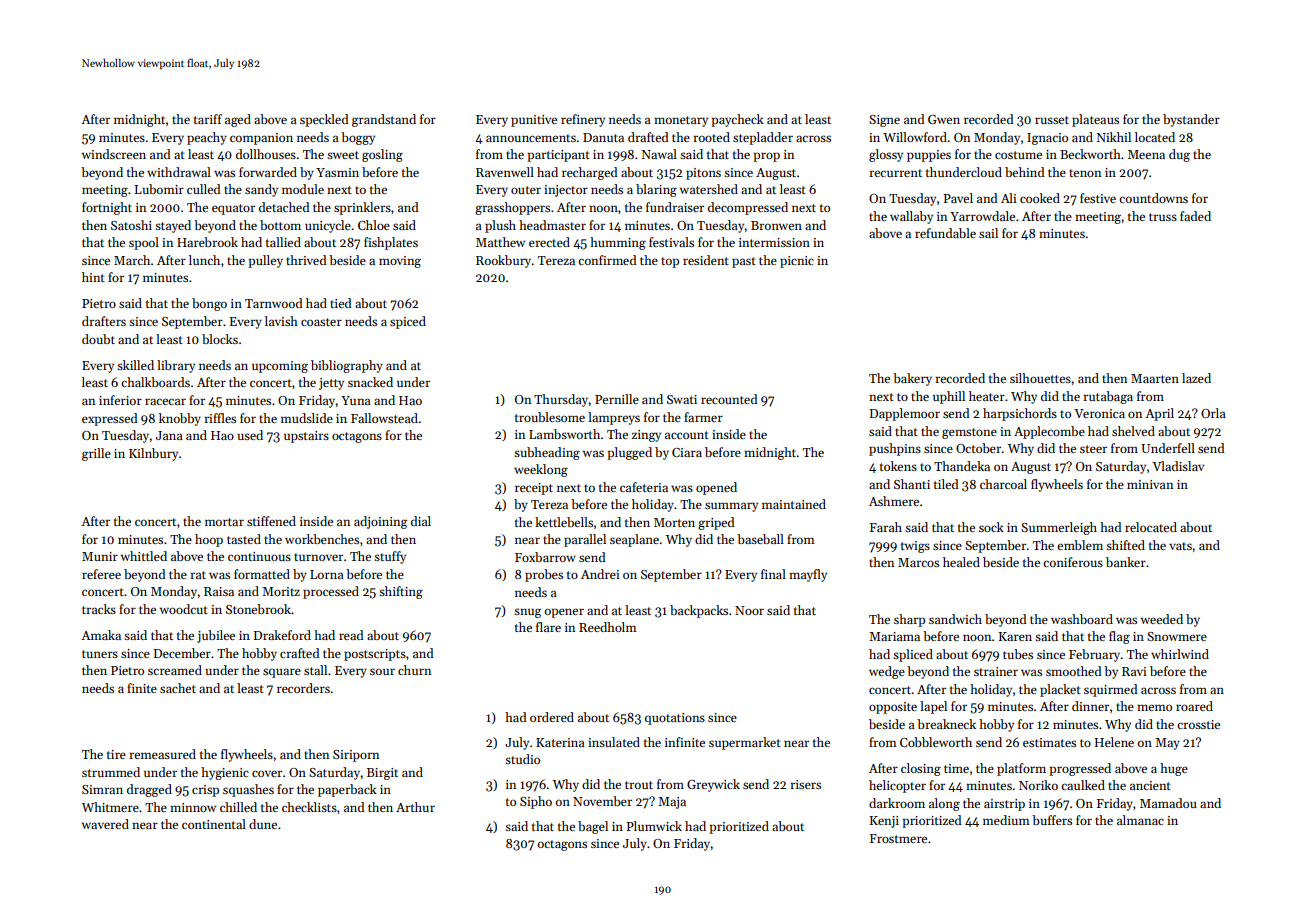 This screenshot has height=924, width=1308. What do you see at coordinates (1178, 466) in the screenshot?
I see `Vladislav` at bounding box center [1178, 466].
